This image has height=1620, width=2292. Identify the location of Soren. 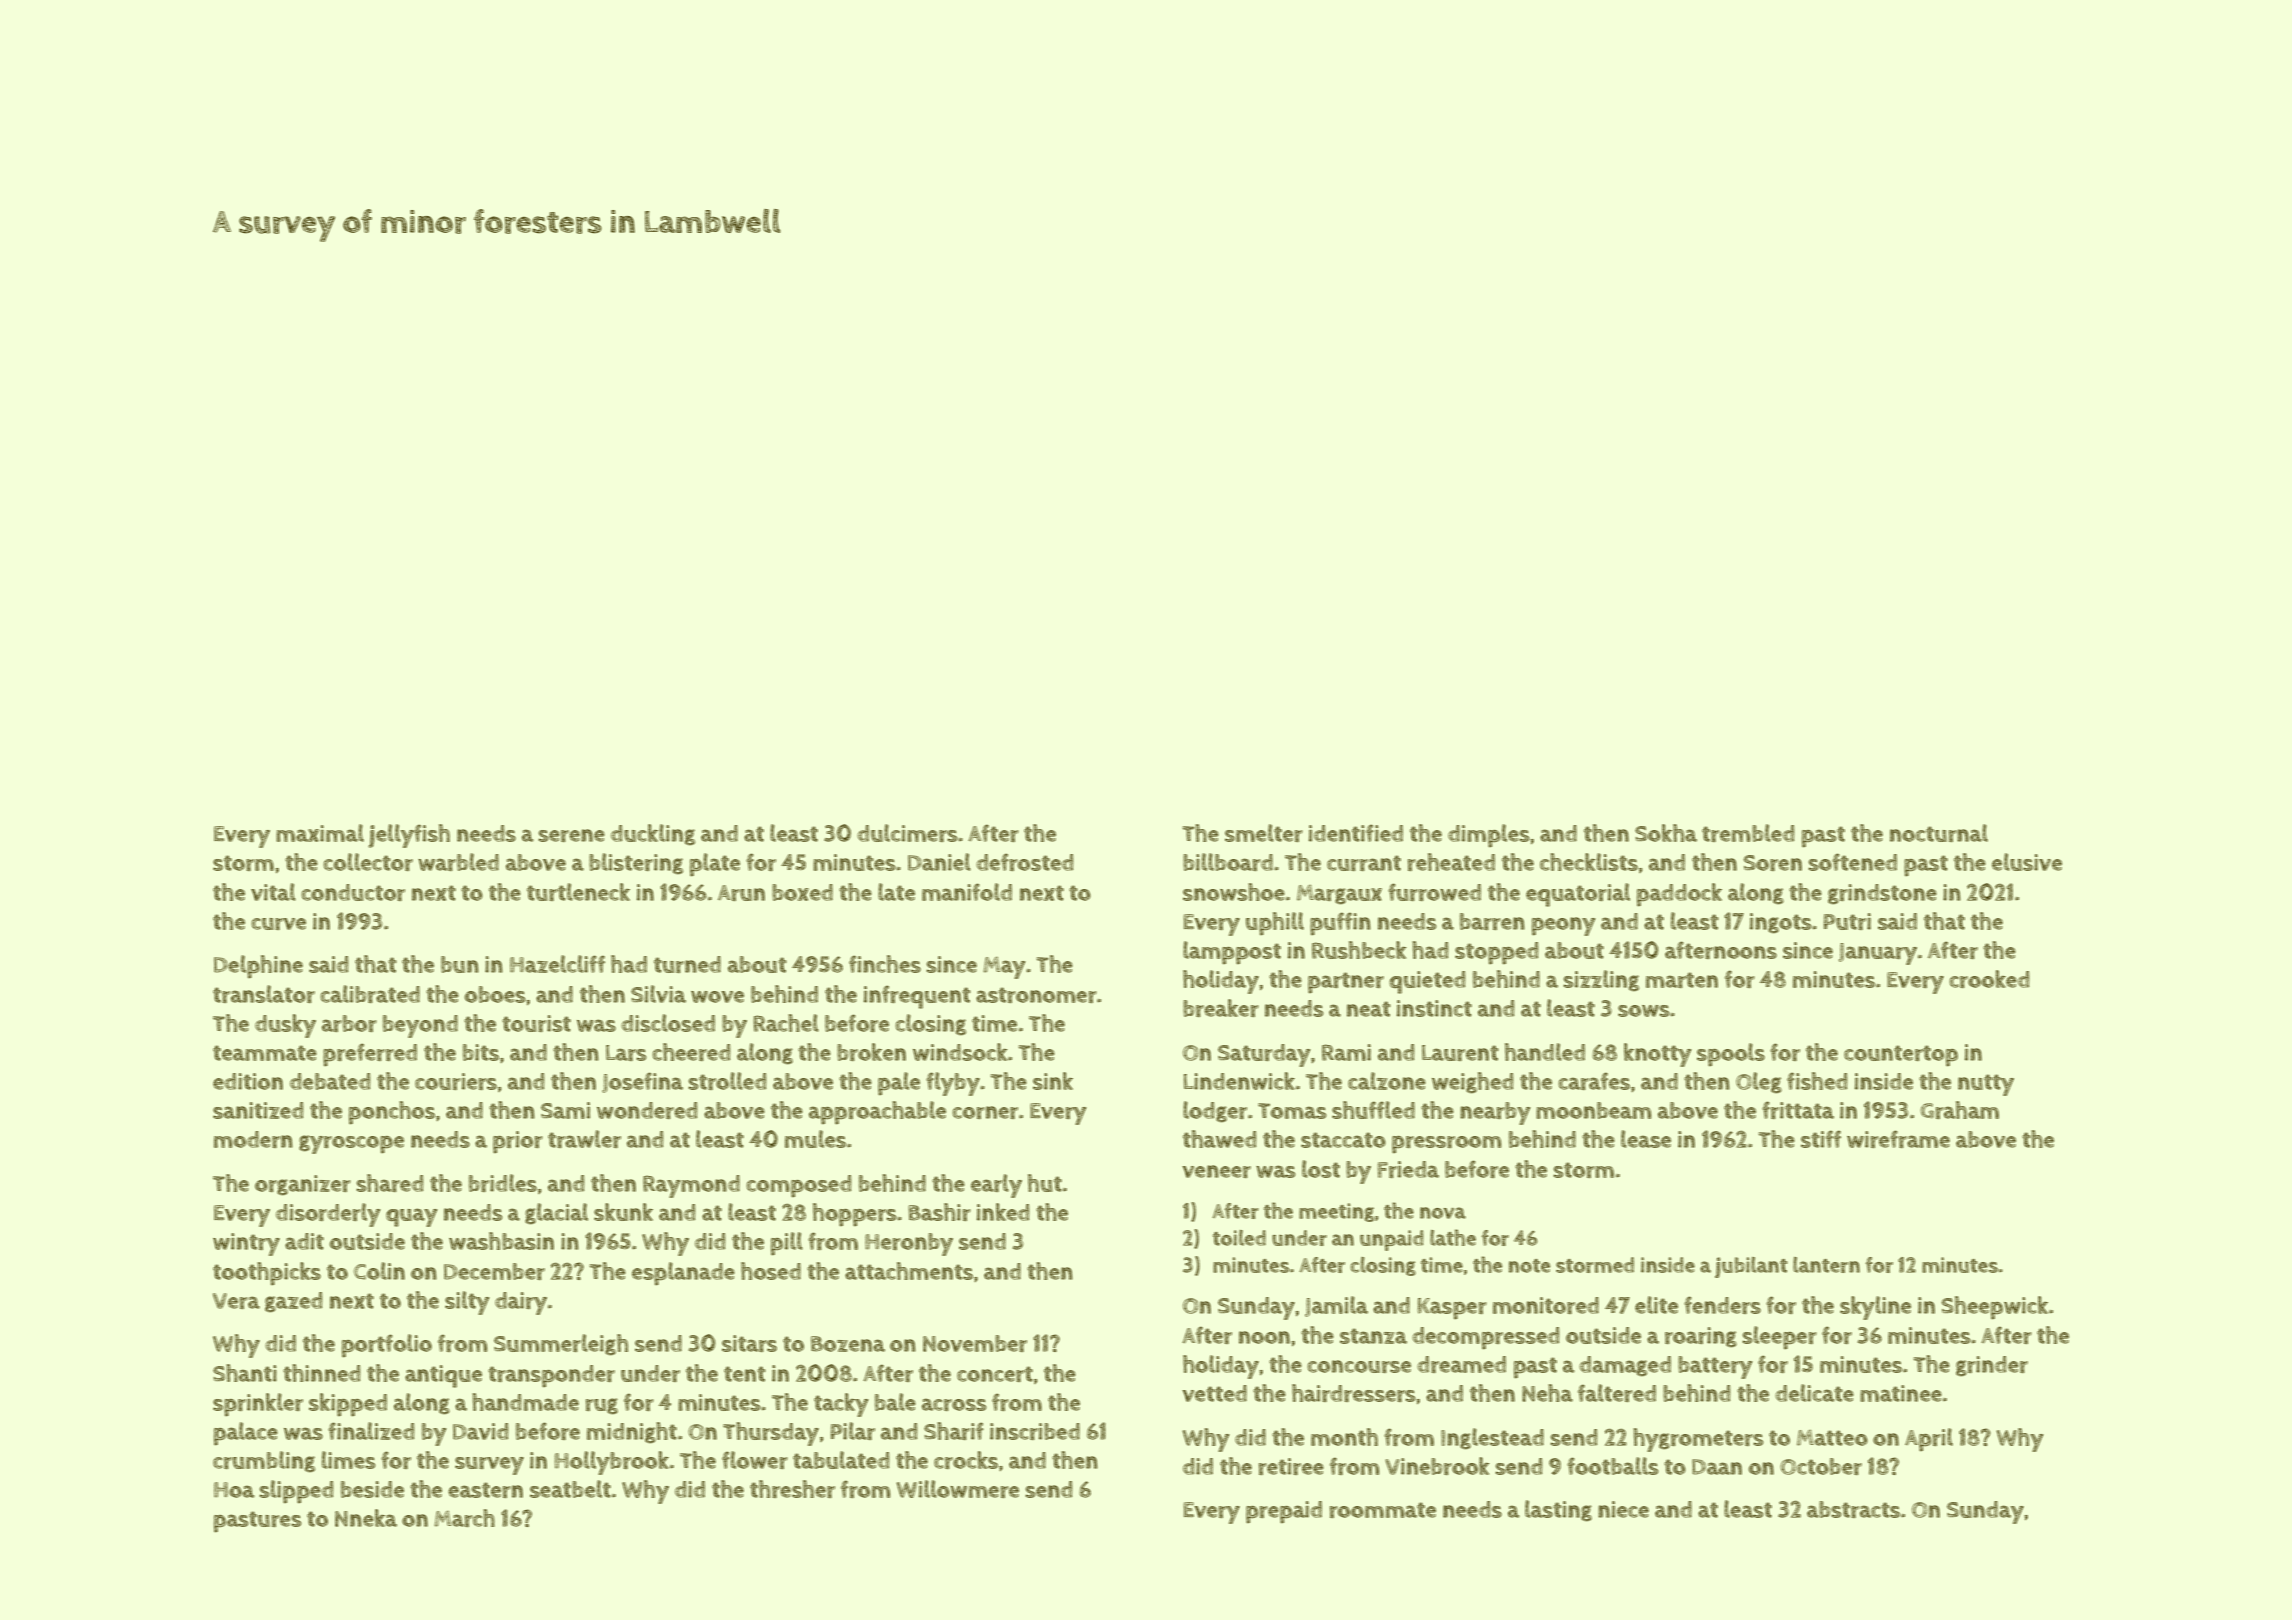
(1772, 863).
